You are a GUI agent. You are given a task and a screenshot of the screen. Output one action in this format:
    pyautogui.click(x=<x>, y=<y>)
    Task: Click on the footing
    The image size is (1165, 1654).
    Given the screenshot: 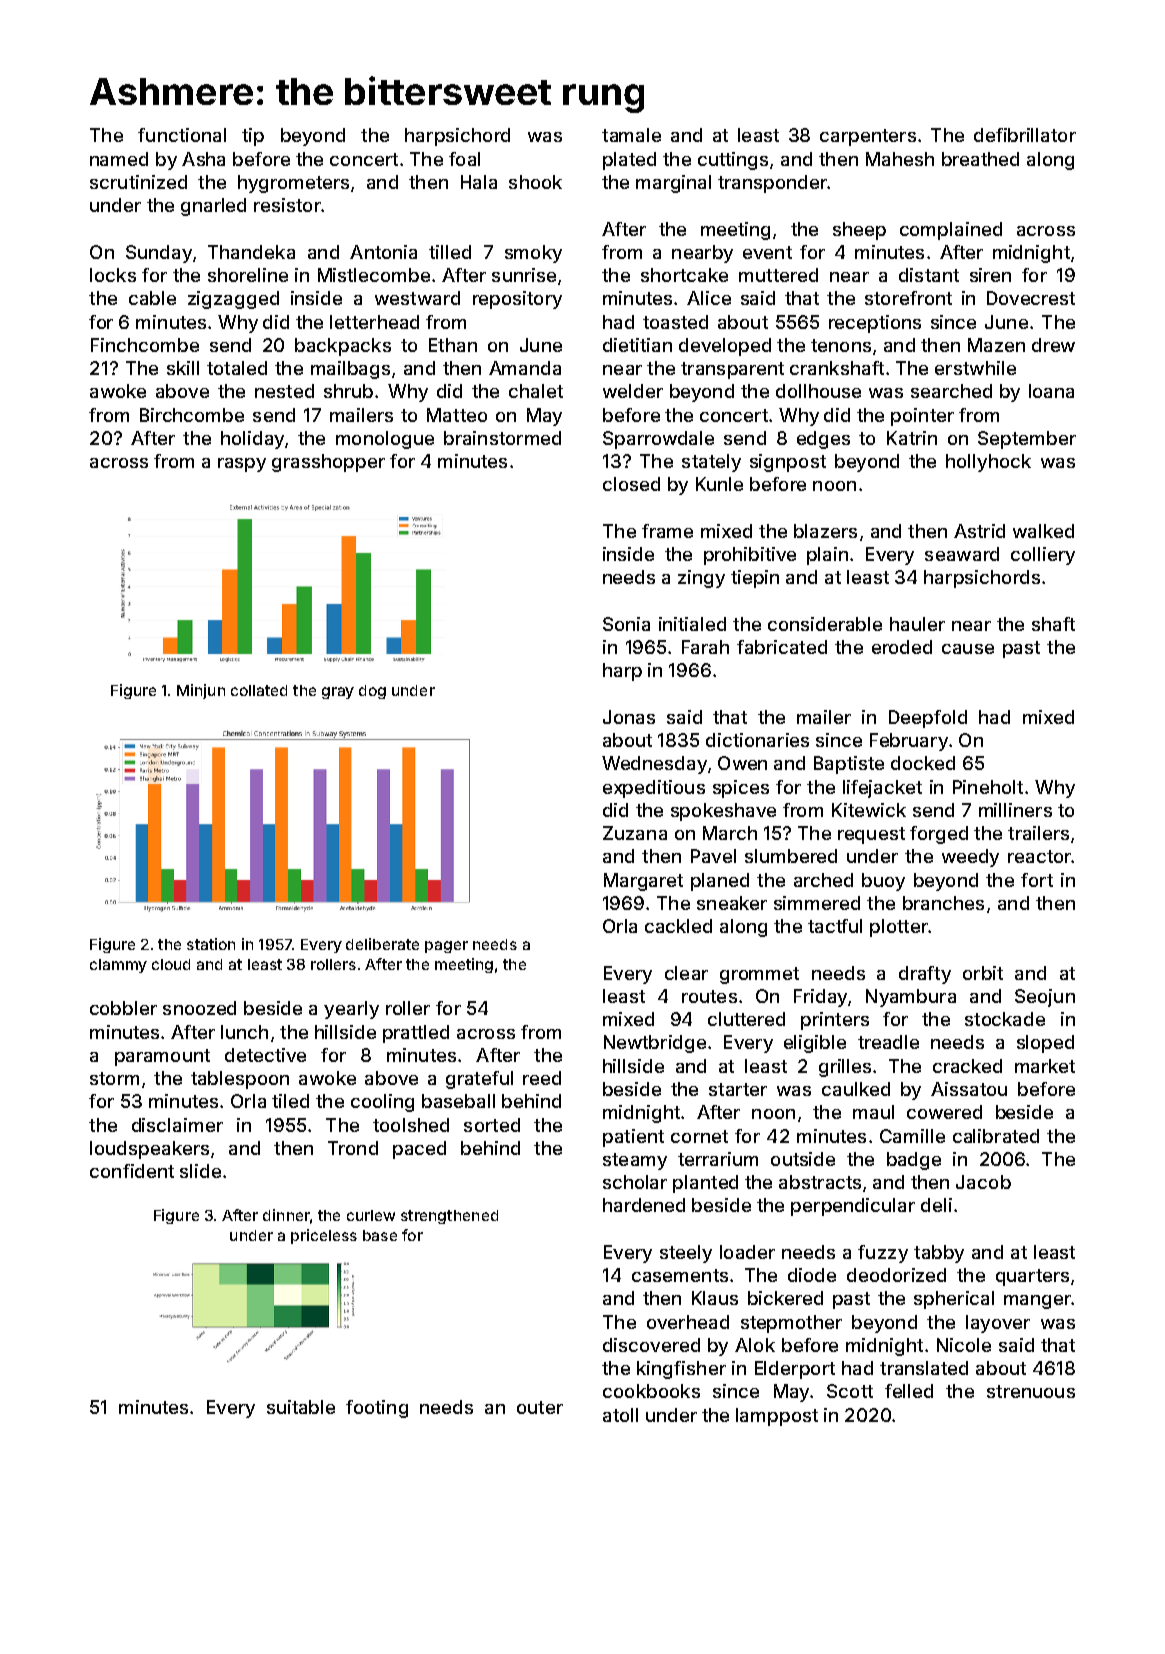 What is the action you would take?
    pyautogui.click(x=377, y=1409)
